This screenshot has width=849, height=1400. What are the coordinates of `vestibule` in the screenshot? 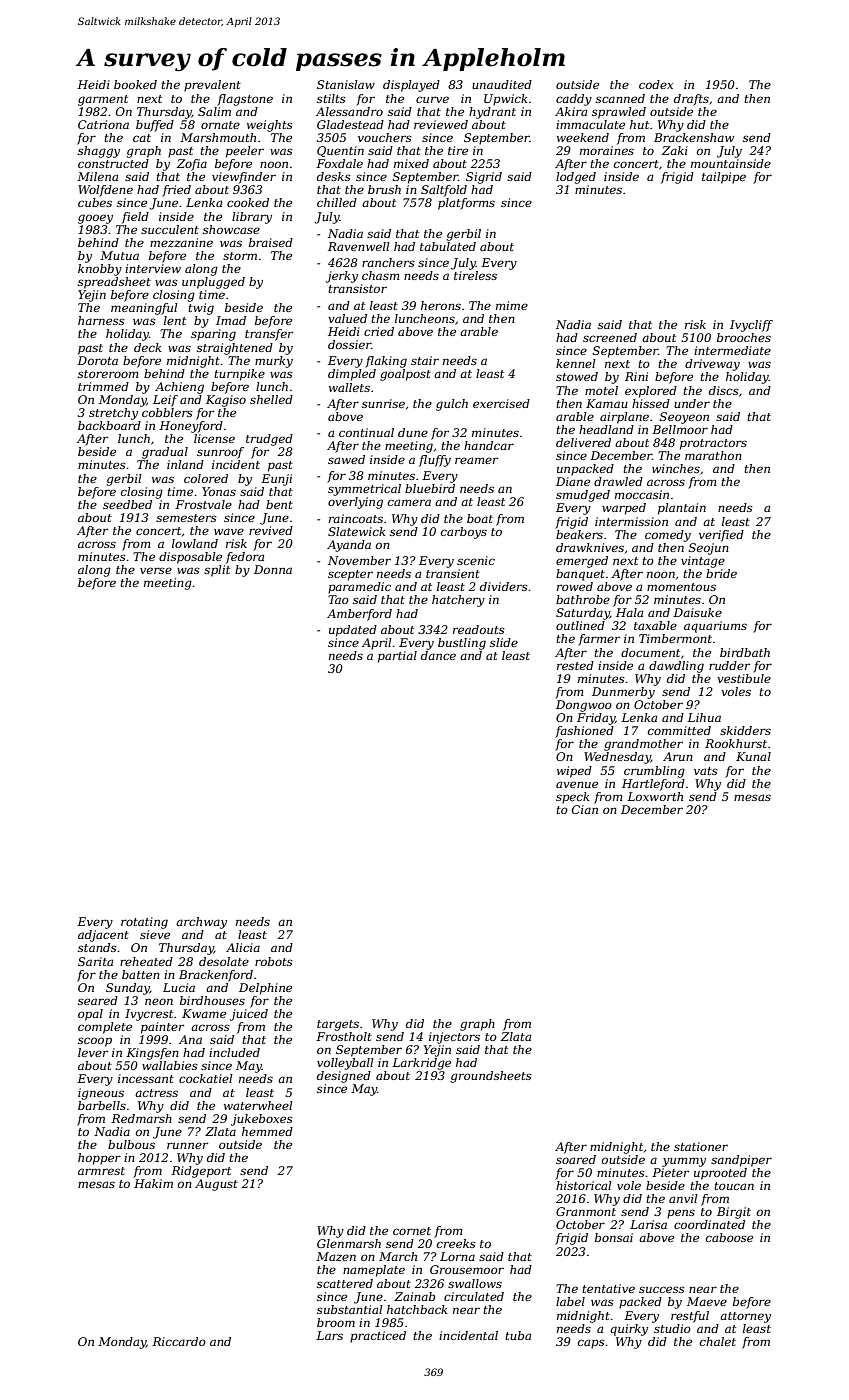 It's located at (744, 678).
